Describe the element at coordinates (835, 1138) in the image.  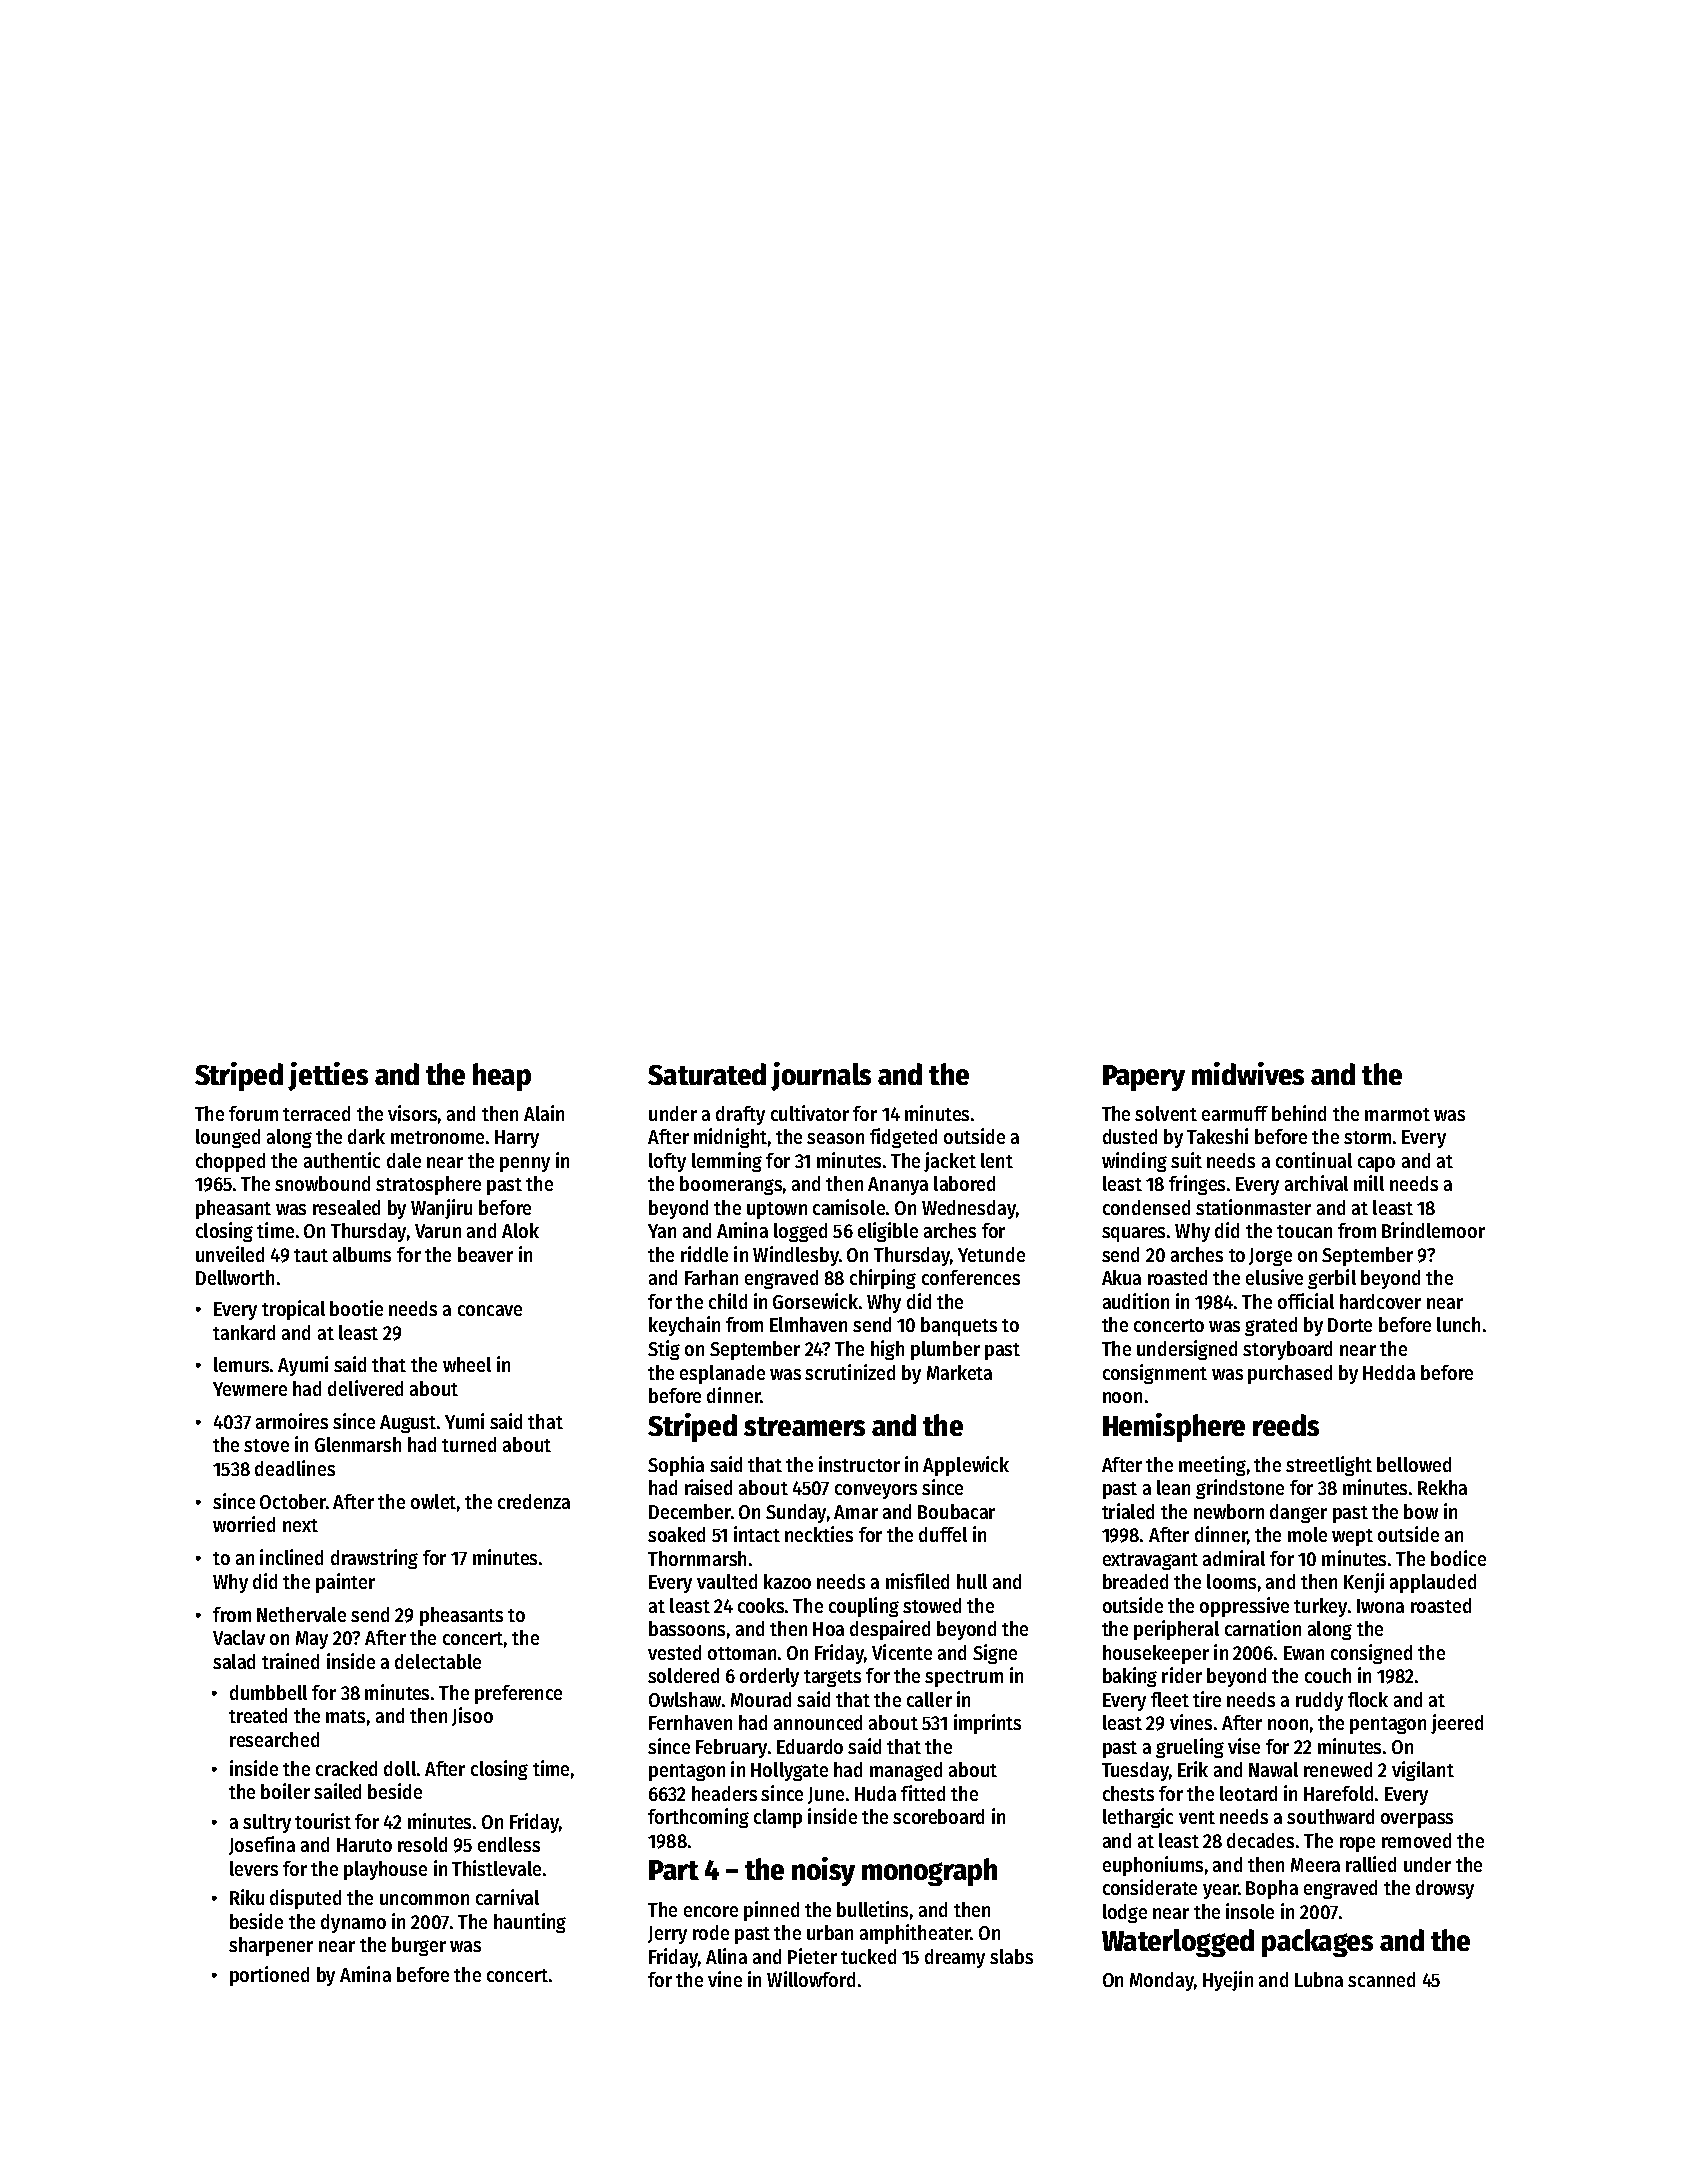
I see `season` at that location.
